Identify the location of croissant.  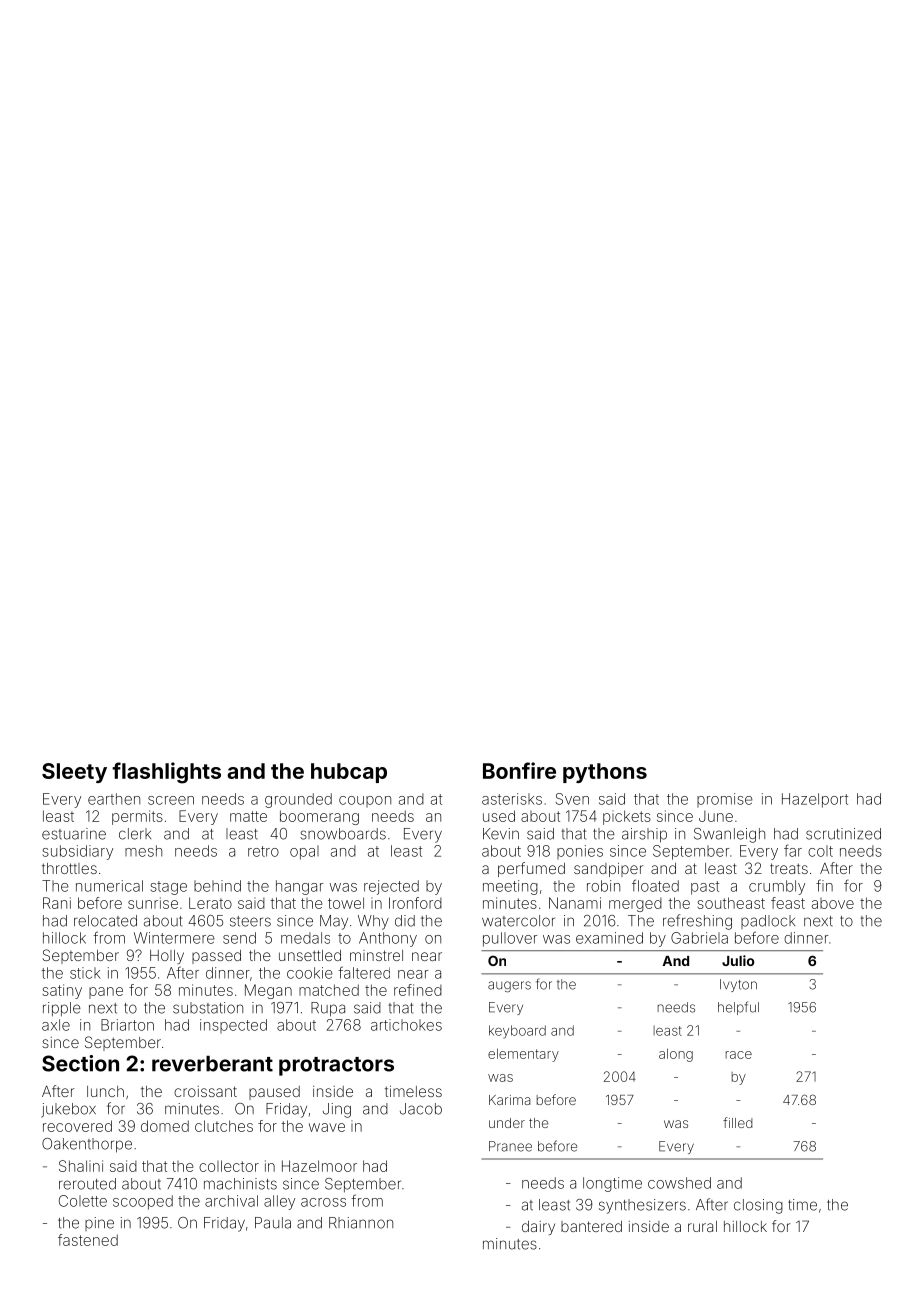
(205, 1091).
